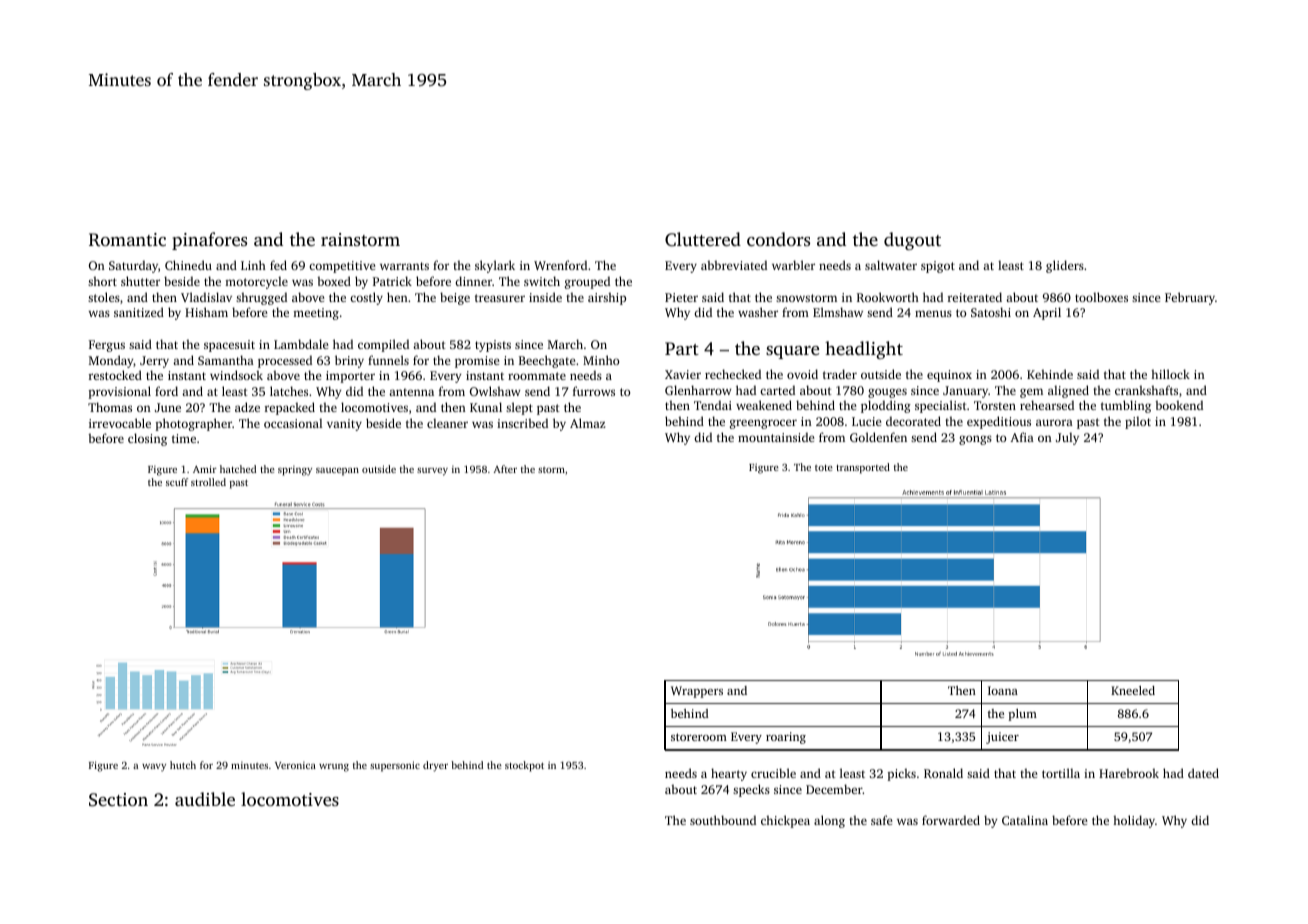  What do you see at coordinates (887, 393) in the document?
I see `gouges` at bounding box center [887, 393].
